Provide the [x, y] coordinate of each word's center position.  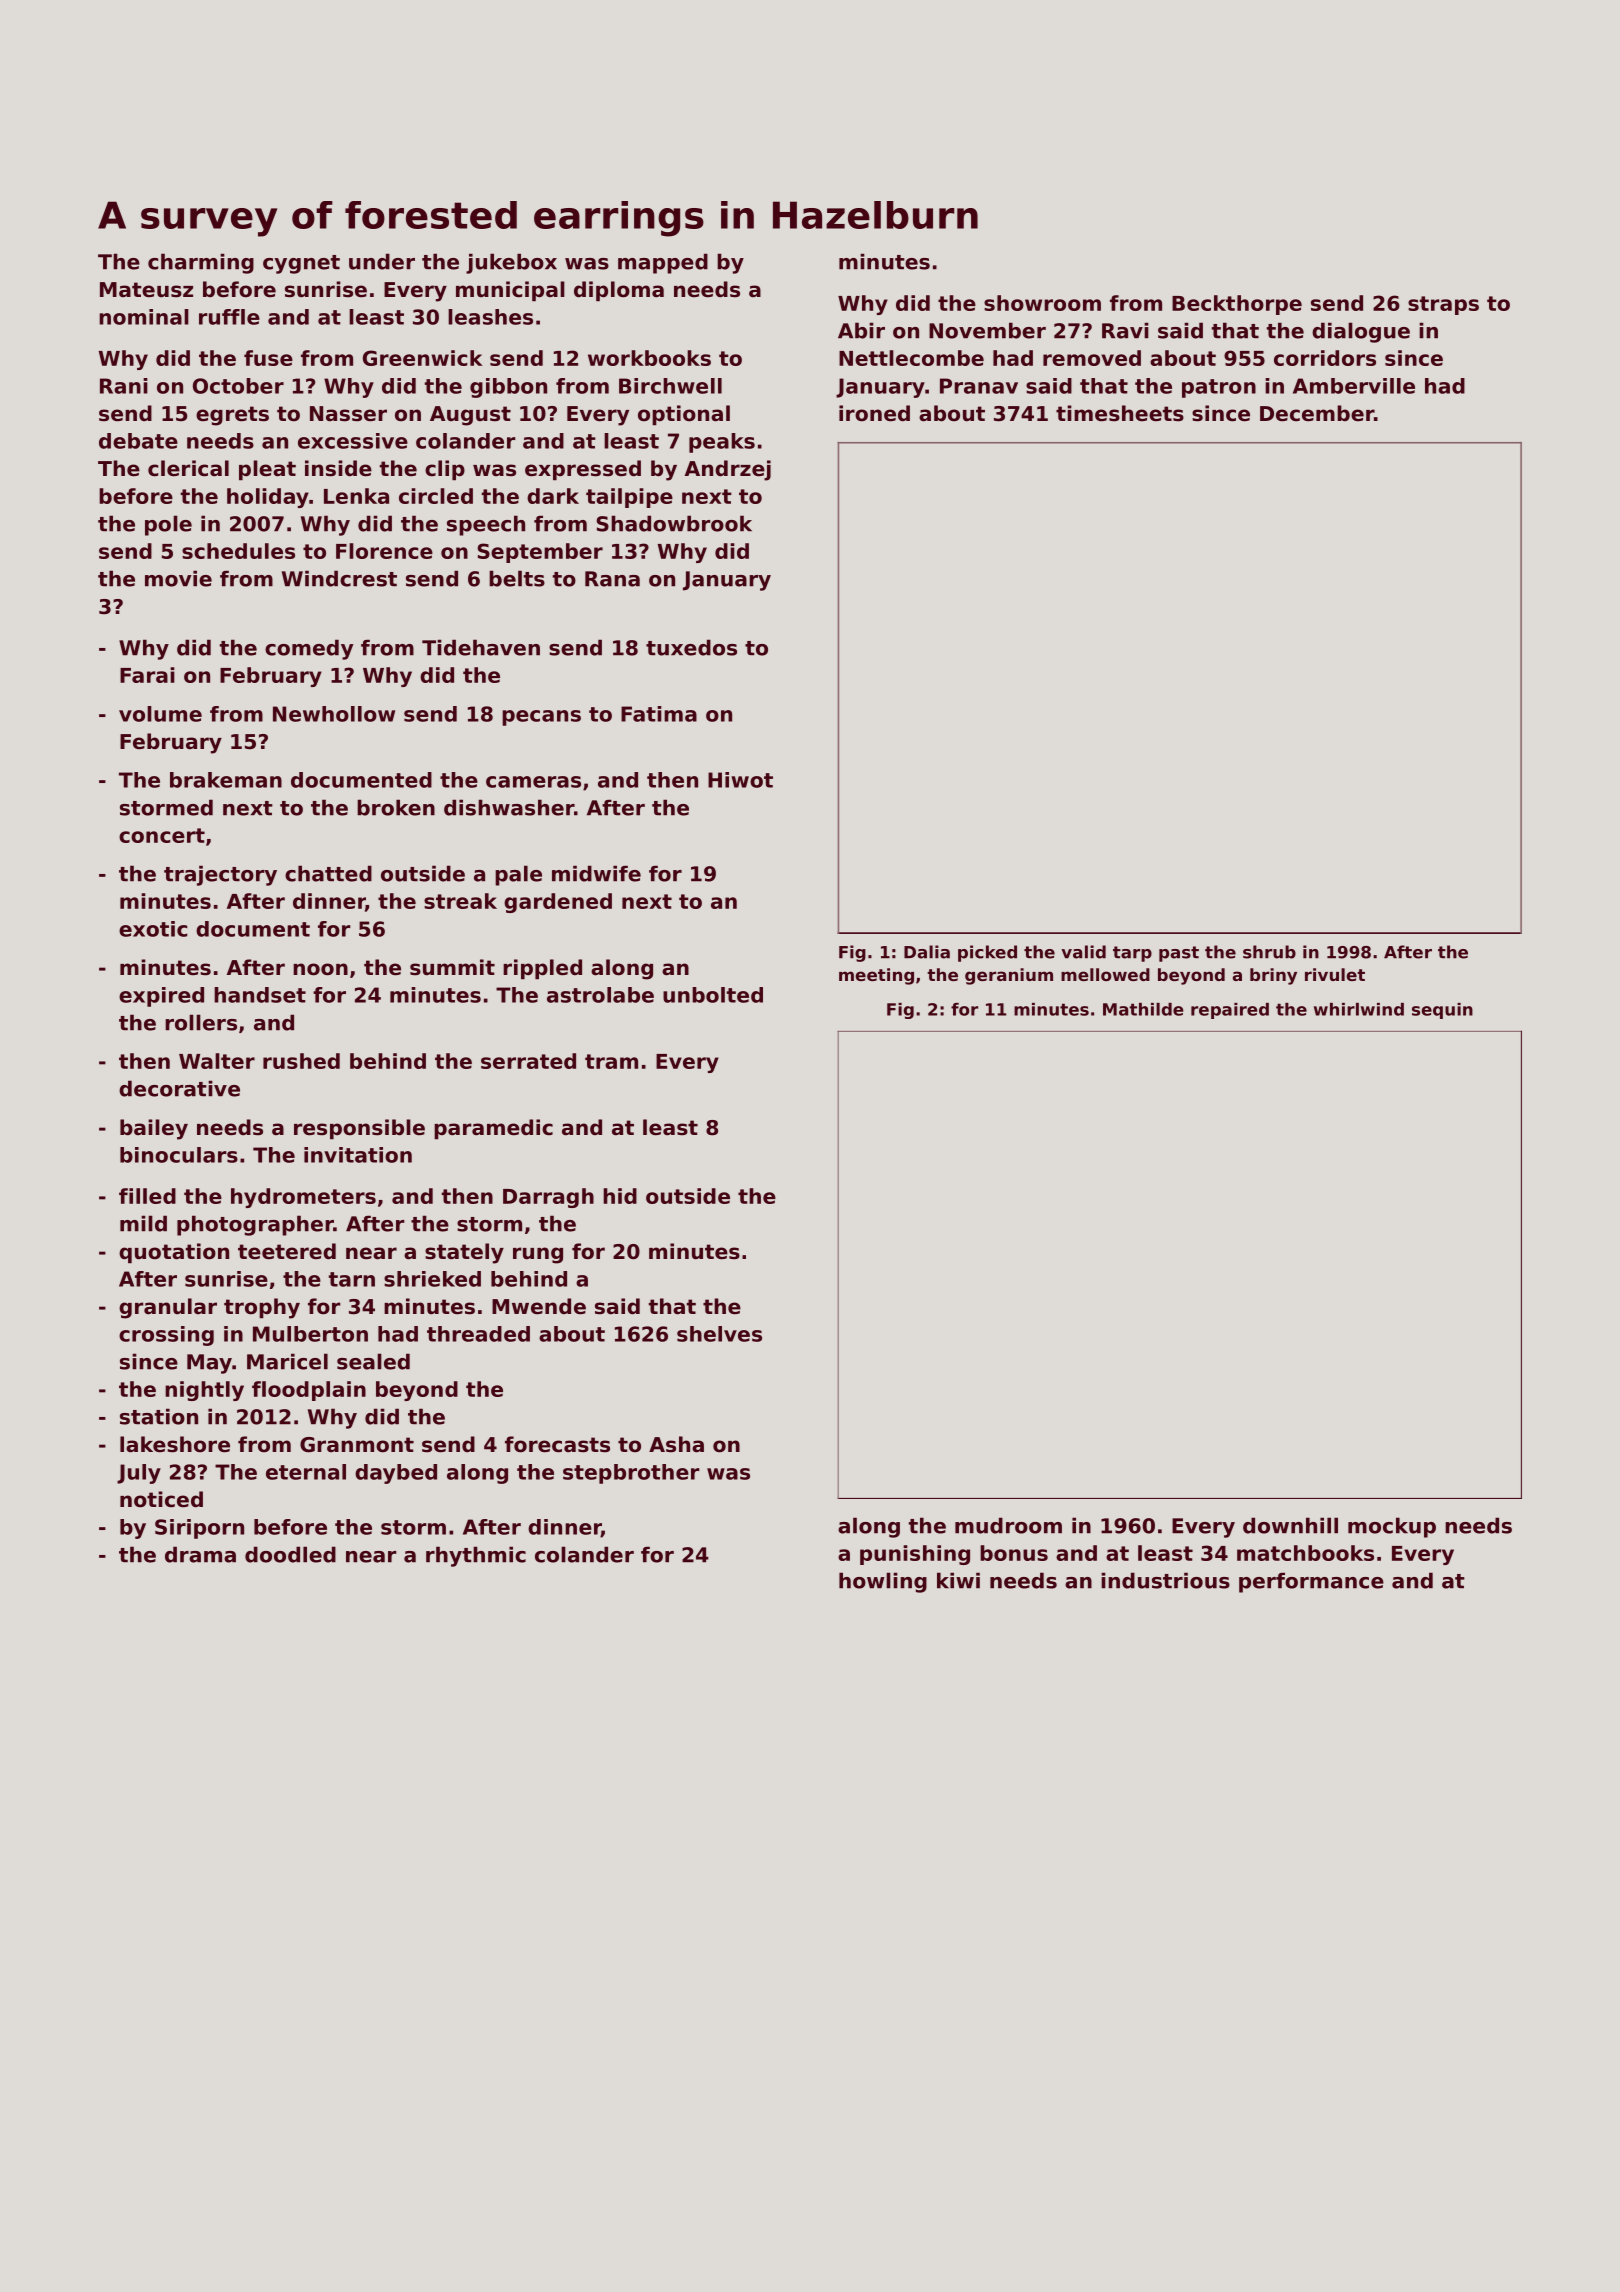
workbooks [649, 358]
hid [620, 1196]
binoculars [179, 1155]
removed [1092, 358]
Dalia [927, 952]
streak [460, 901]
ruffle [229, 317]
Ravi [1125, 330]
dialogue [1361, 332]
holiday [268, 498]
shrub [1269, 952]
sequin [1442, 1011]
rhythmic [476, 1556]
